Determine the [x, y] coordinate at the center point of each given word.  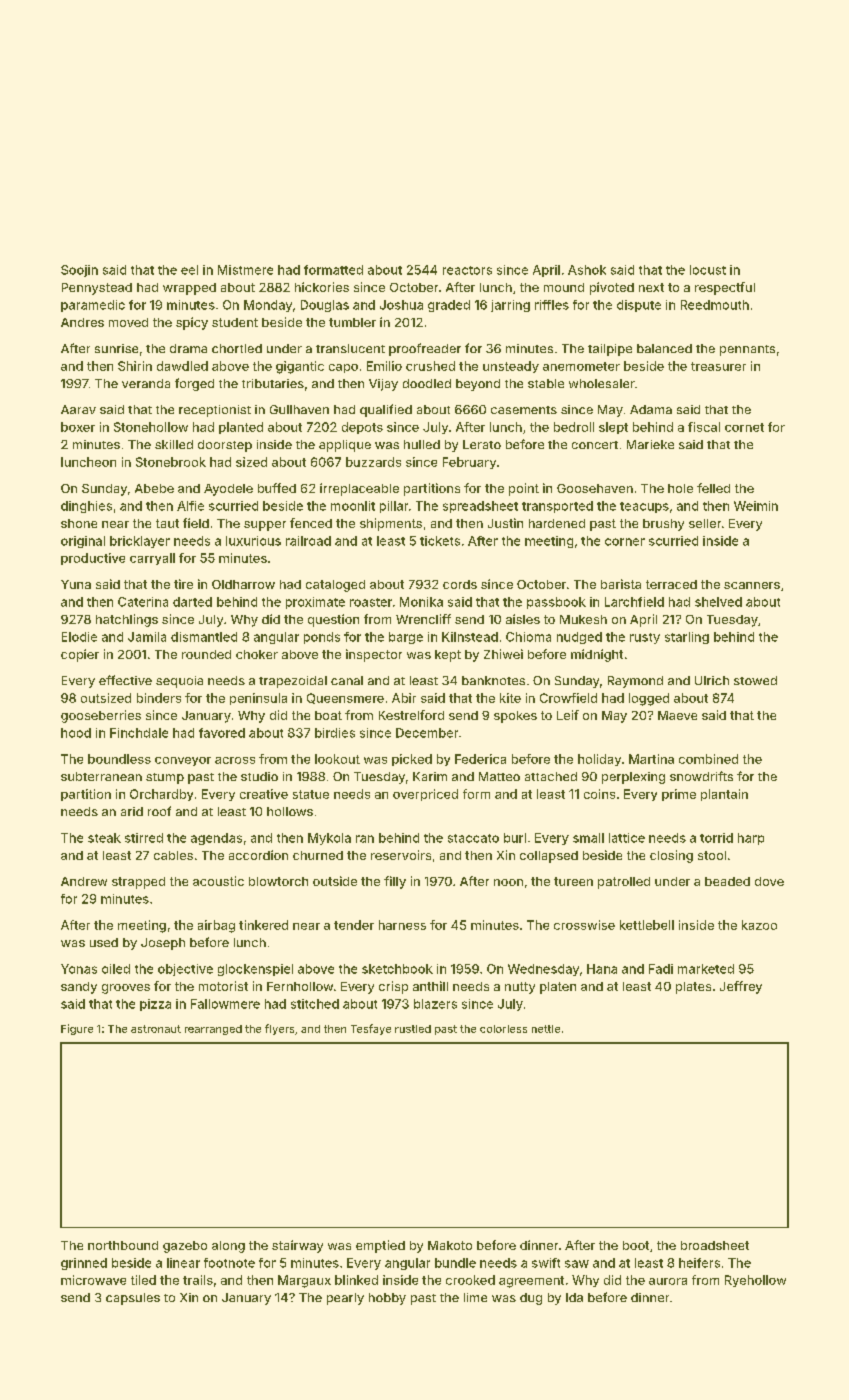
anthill [430, 986]
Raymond [635, 682]
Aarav [78, 409]
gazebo [185, 1247]
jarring [510, 306]
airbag [216, 926]
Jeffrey [741, 987]
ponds [322, 638]
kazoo [759, 925]
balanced [664, 348]
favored [222, 733]
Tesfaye [371, 1029]
